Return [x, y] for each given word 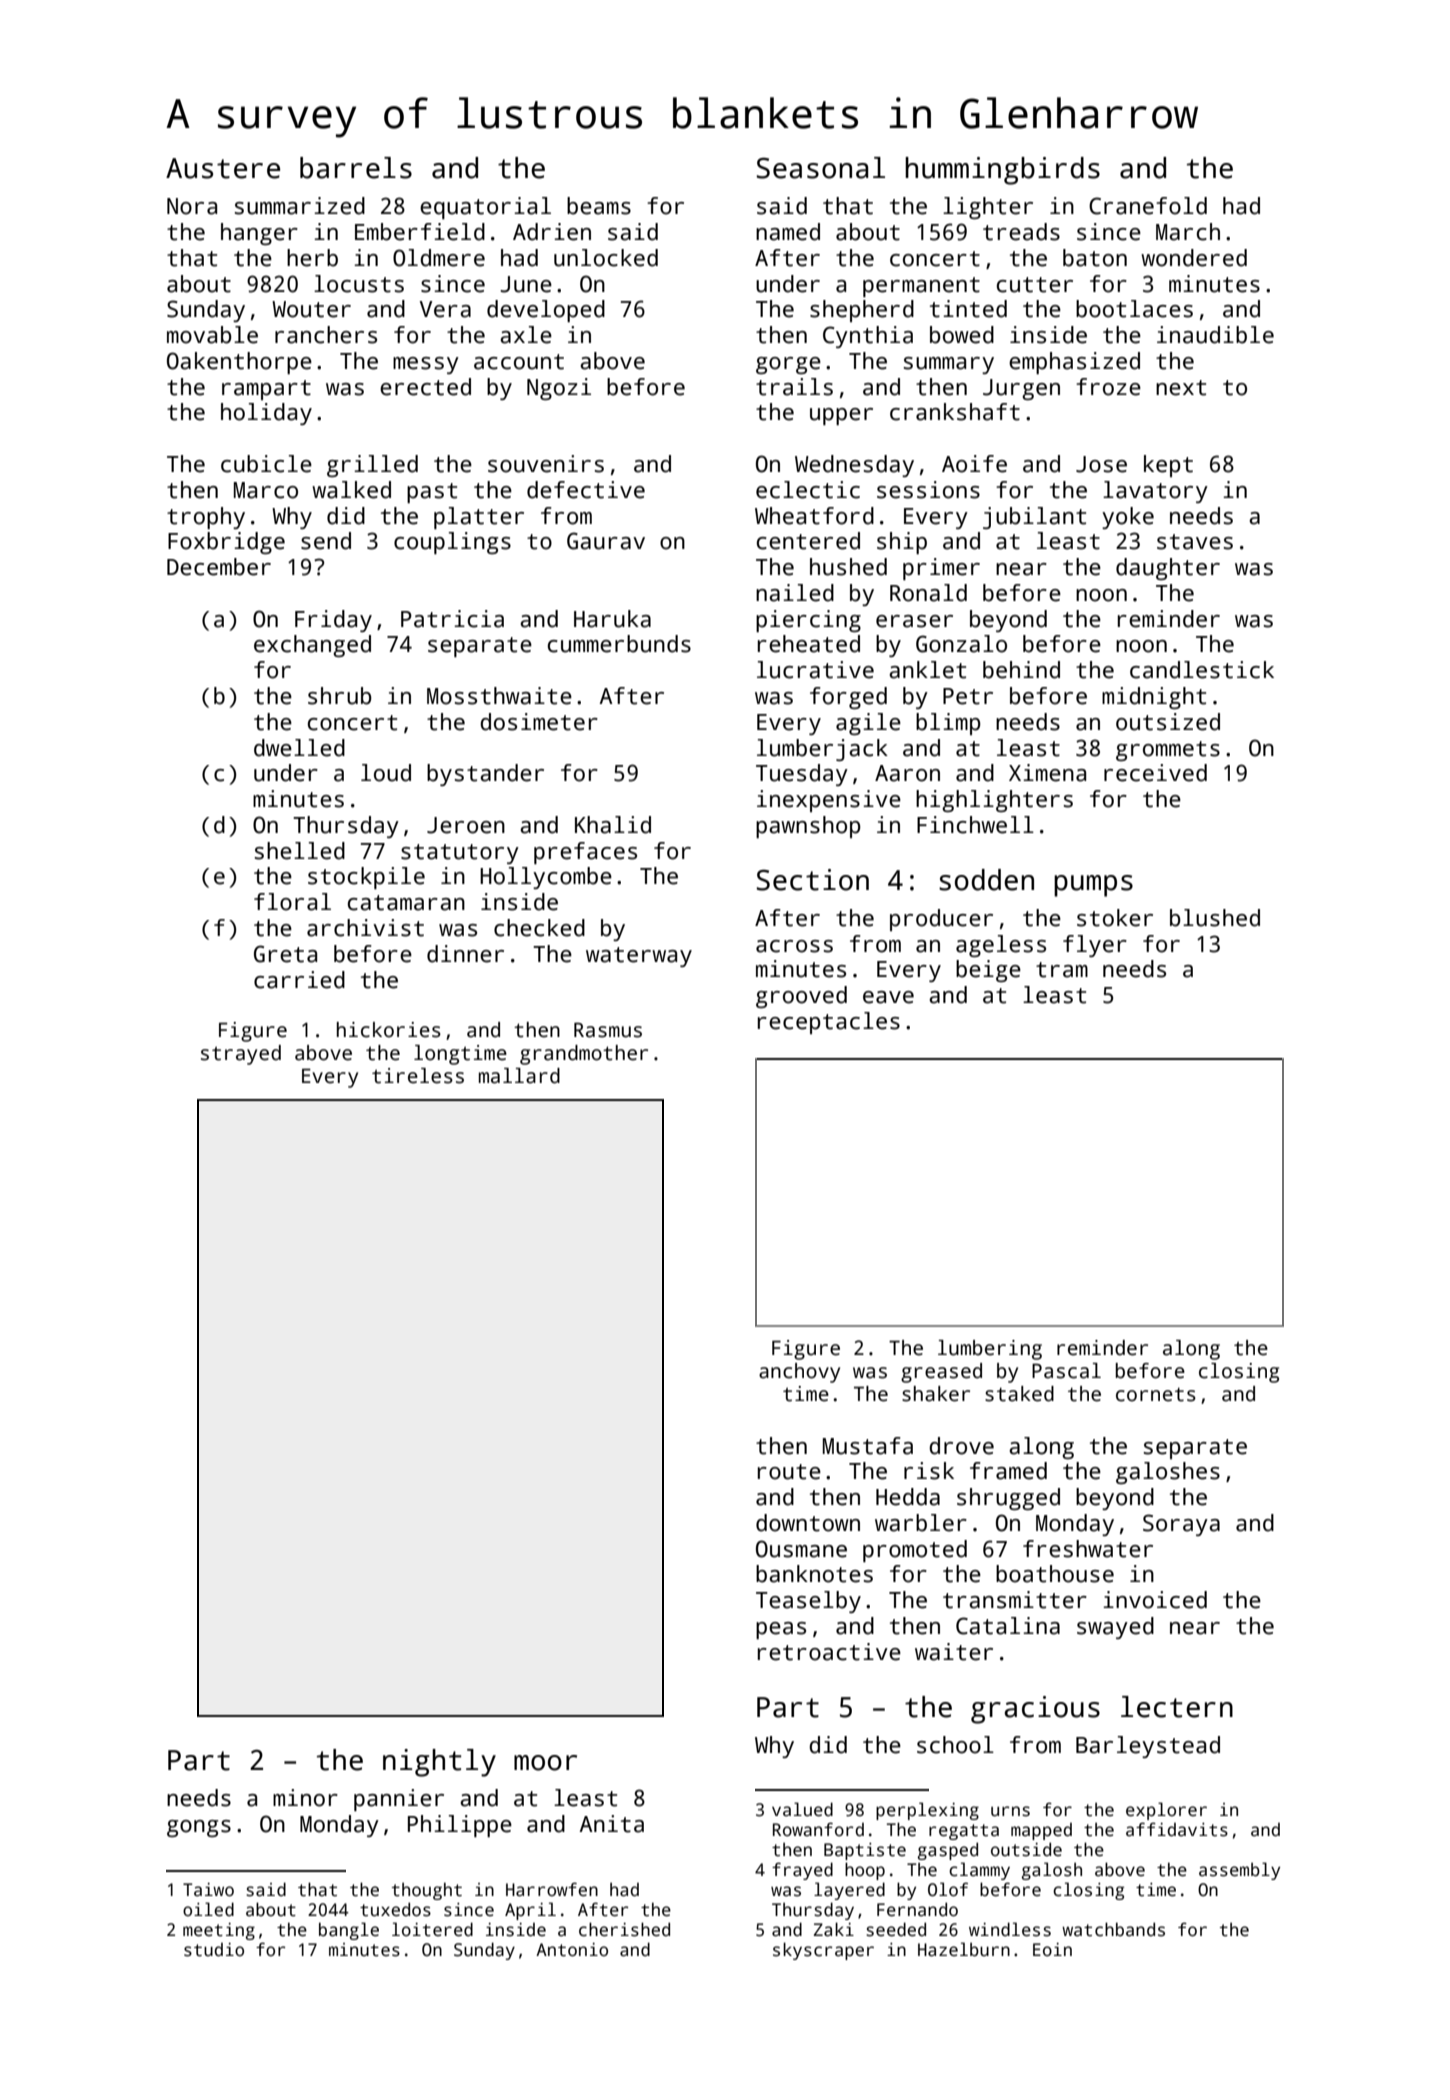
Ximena [1047, 773]
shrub [340, 696]
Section [813, 880]
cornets [1156, 1394]
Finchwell [975, 825]
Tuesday [802, 775]
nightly [439, 1763]
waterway [639, 957]
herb [312, 258]
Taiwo [208, 1890]
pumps [1093, 886]
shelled [300, 851]
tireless [418, 1076]
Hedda [908, 1497]
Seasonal [821, 168]
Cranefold [1148, 206]
